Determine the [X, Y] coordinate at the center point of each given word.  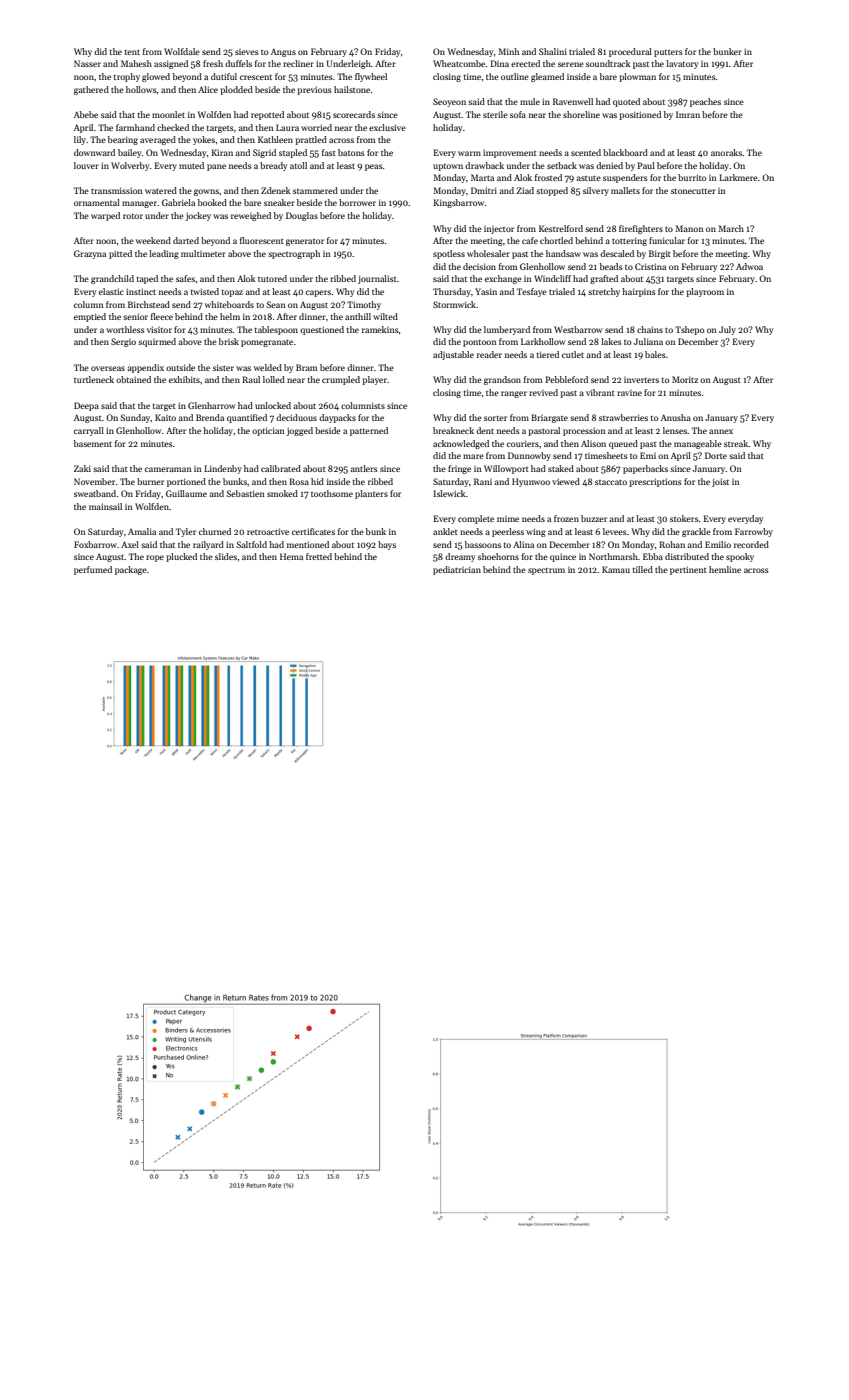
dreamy [460, 557]
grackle [696, 532]
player [375, 380]
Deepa [86, 406]
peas [374, 167]
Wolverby [130, 166]
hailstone [352, 89]
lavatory [682, 64]
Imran [688, 114]
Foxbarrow [95, 544]
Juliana [648, 341]
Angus [283, 52]
